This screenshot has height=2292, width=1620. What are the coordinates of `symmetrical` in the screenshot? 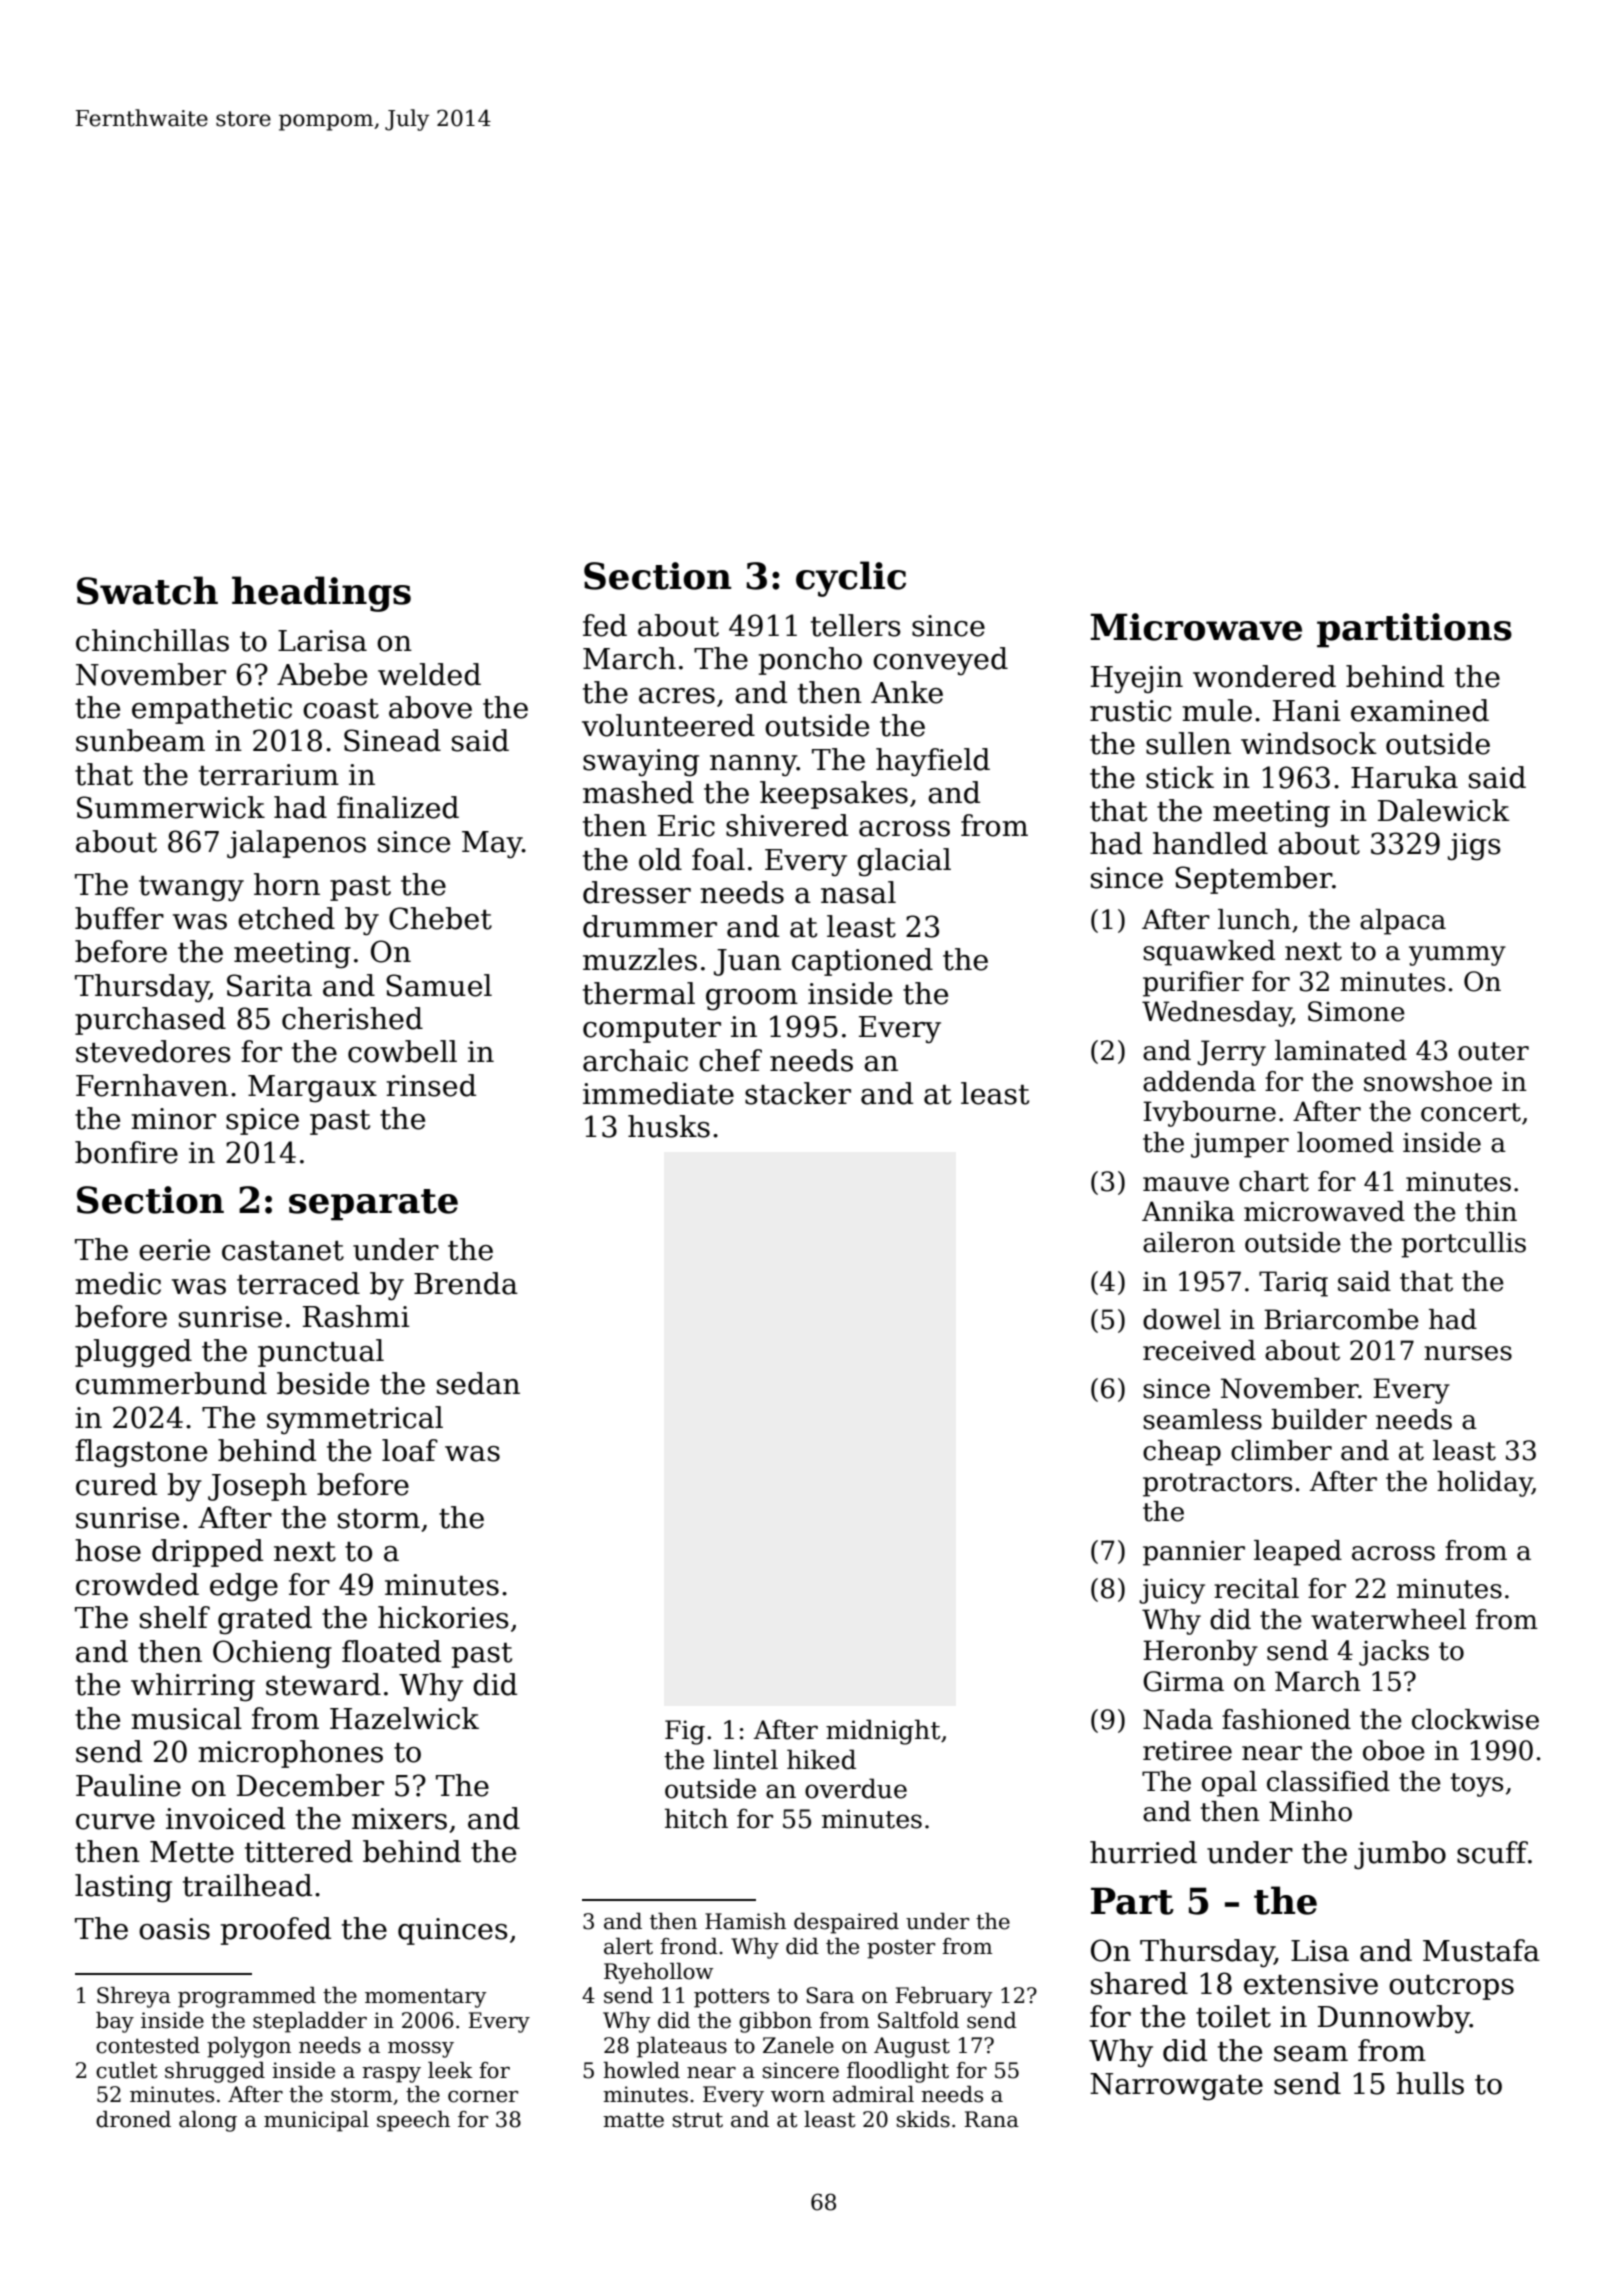 It's located at (355, 1420).
